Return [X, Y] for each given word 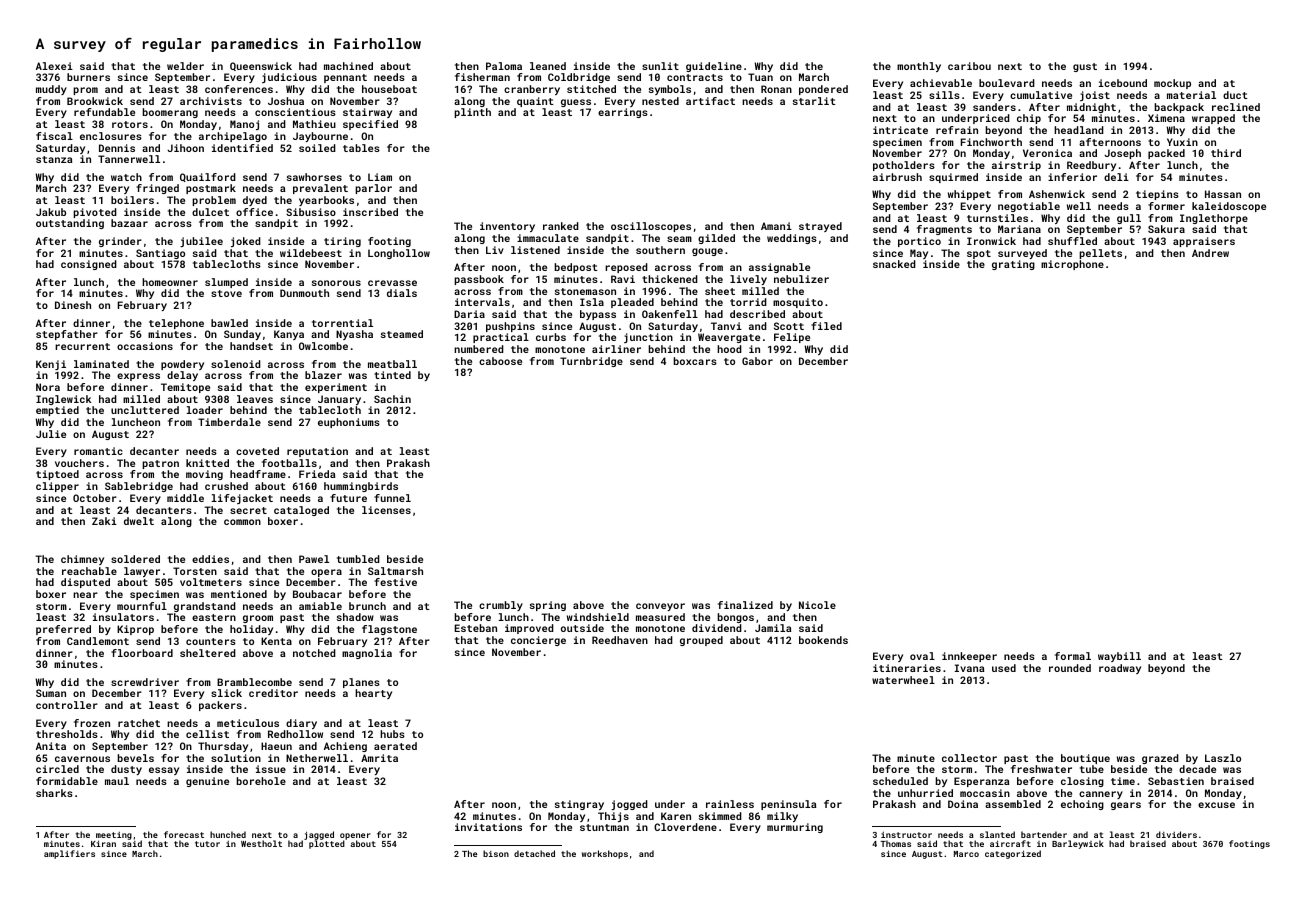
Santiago [160, 254]
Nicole [817, 605]
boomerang [170, 113]
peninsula [788, 805]
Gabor [757, 361]
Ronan [776, 89]
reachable [89, 571]
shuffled [1072, 241]
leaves [255, 399]
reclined [1236, 107]
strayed [820, 227]
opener [355, 837]
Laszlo [1223, 758]
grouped [701, 641]
